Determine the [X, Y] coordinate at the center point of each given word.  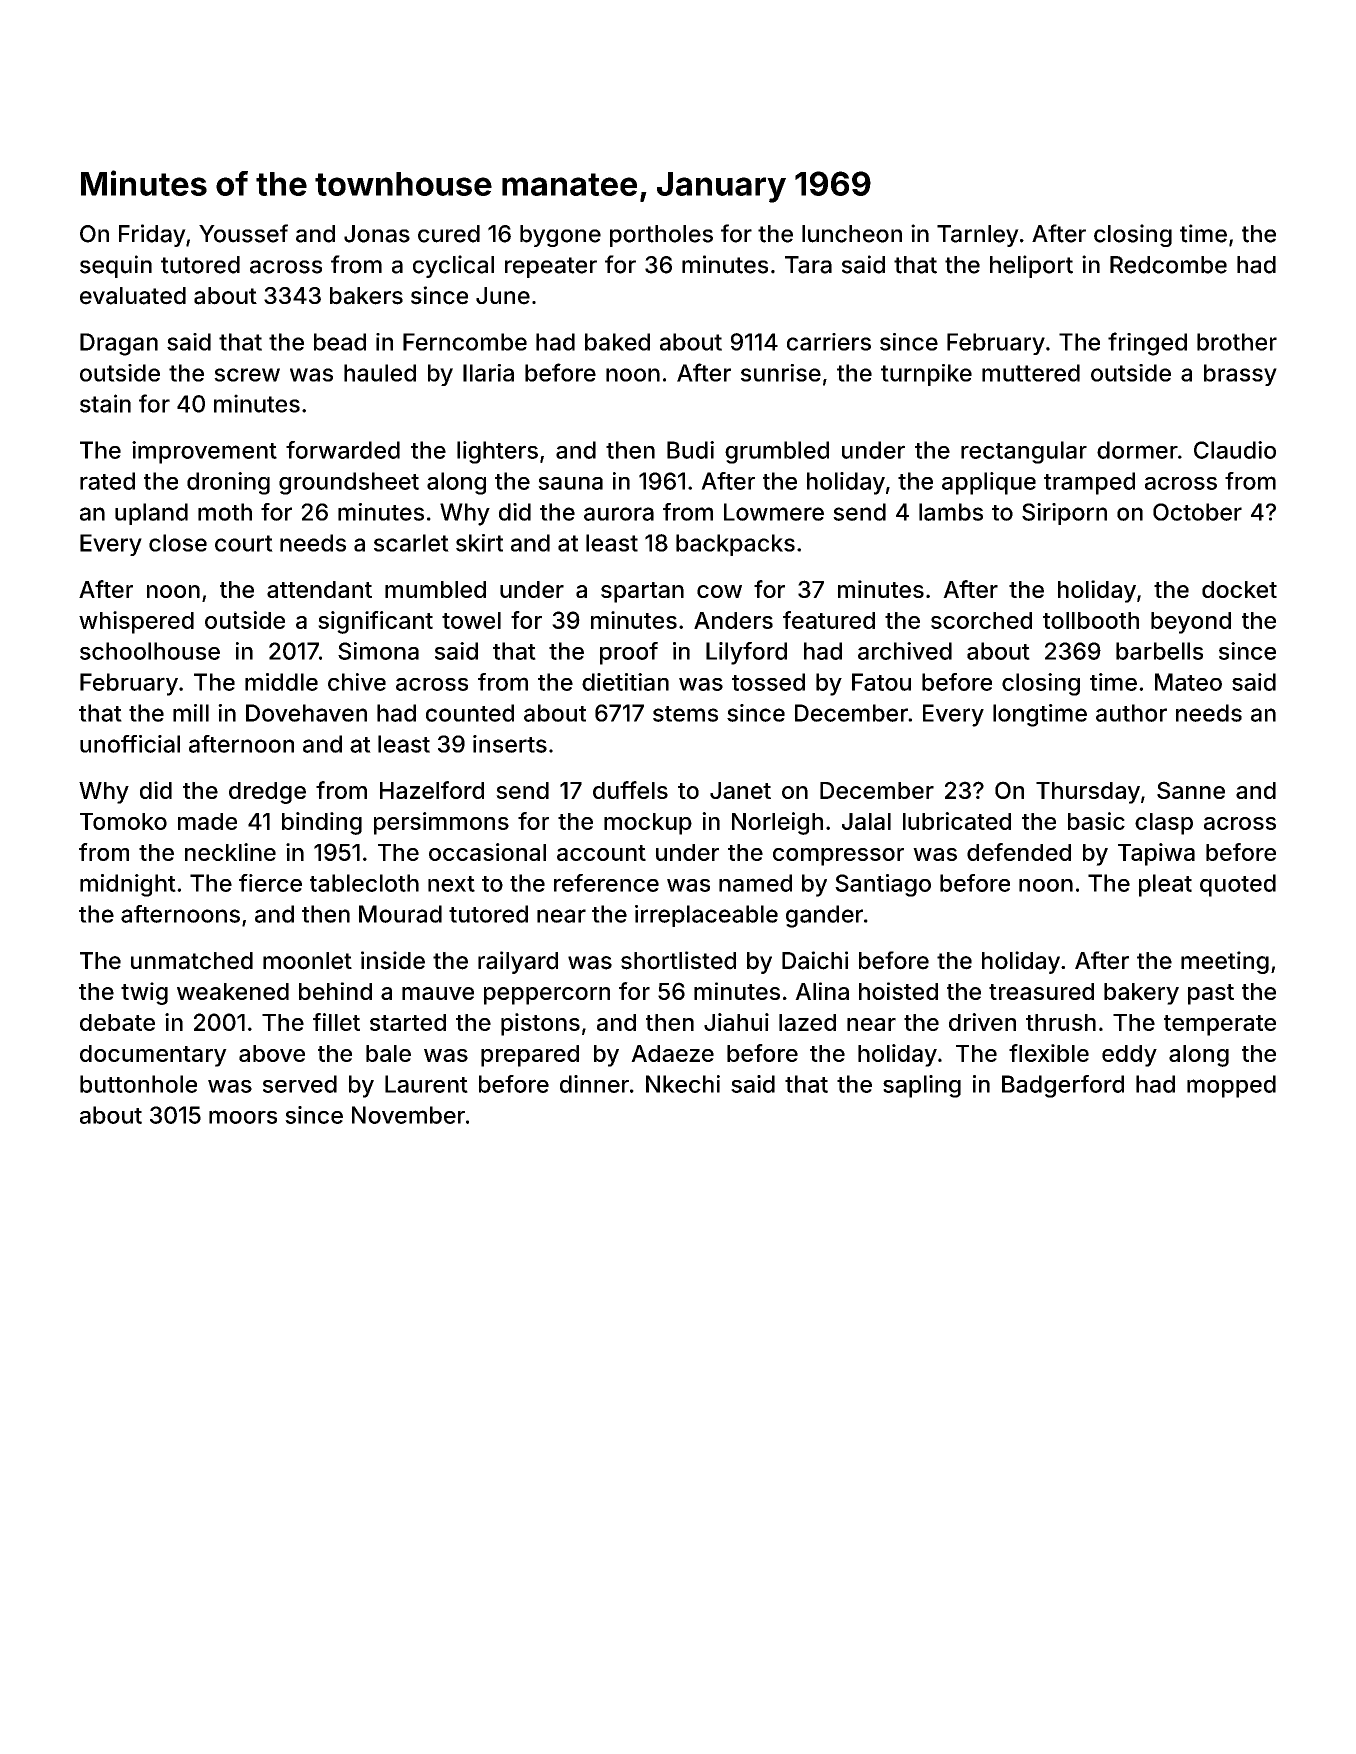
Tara [808, 265]
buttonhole [138, 1084]
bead [340, 342]
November [408, 1115]
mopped [1231, 1086]
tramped [1089, 483]
